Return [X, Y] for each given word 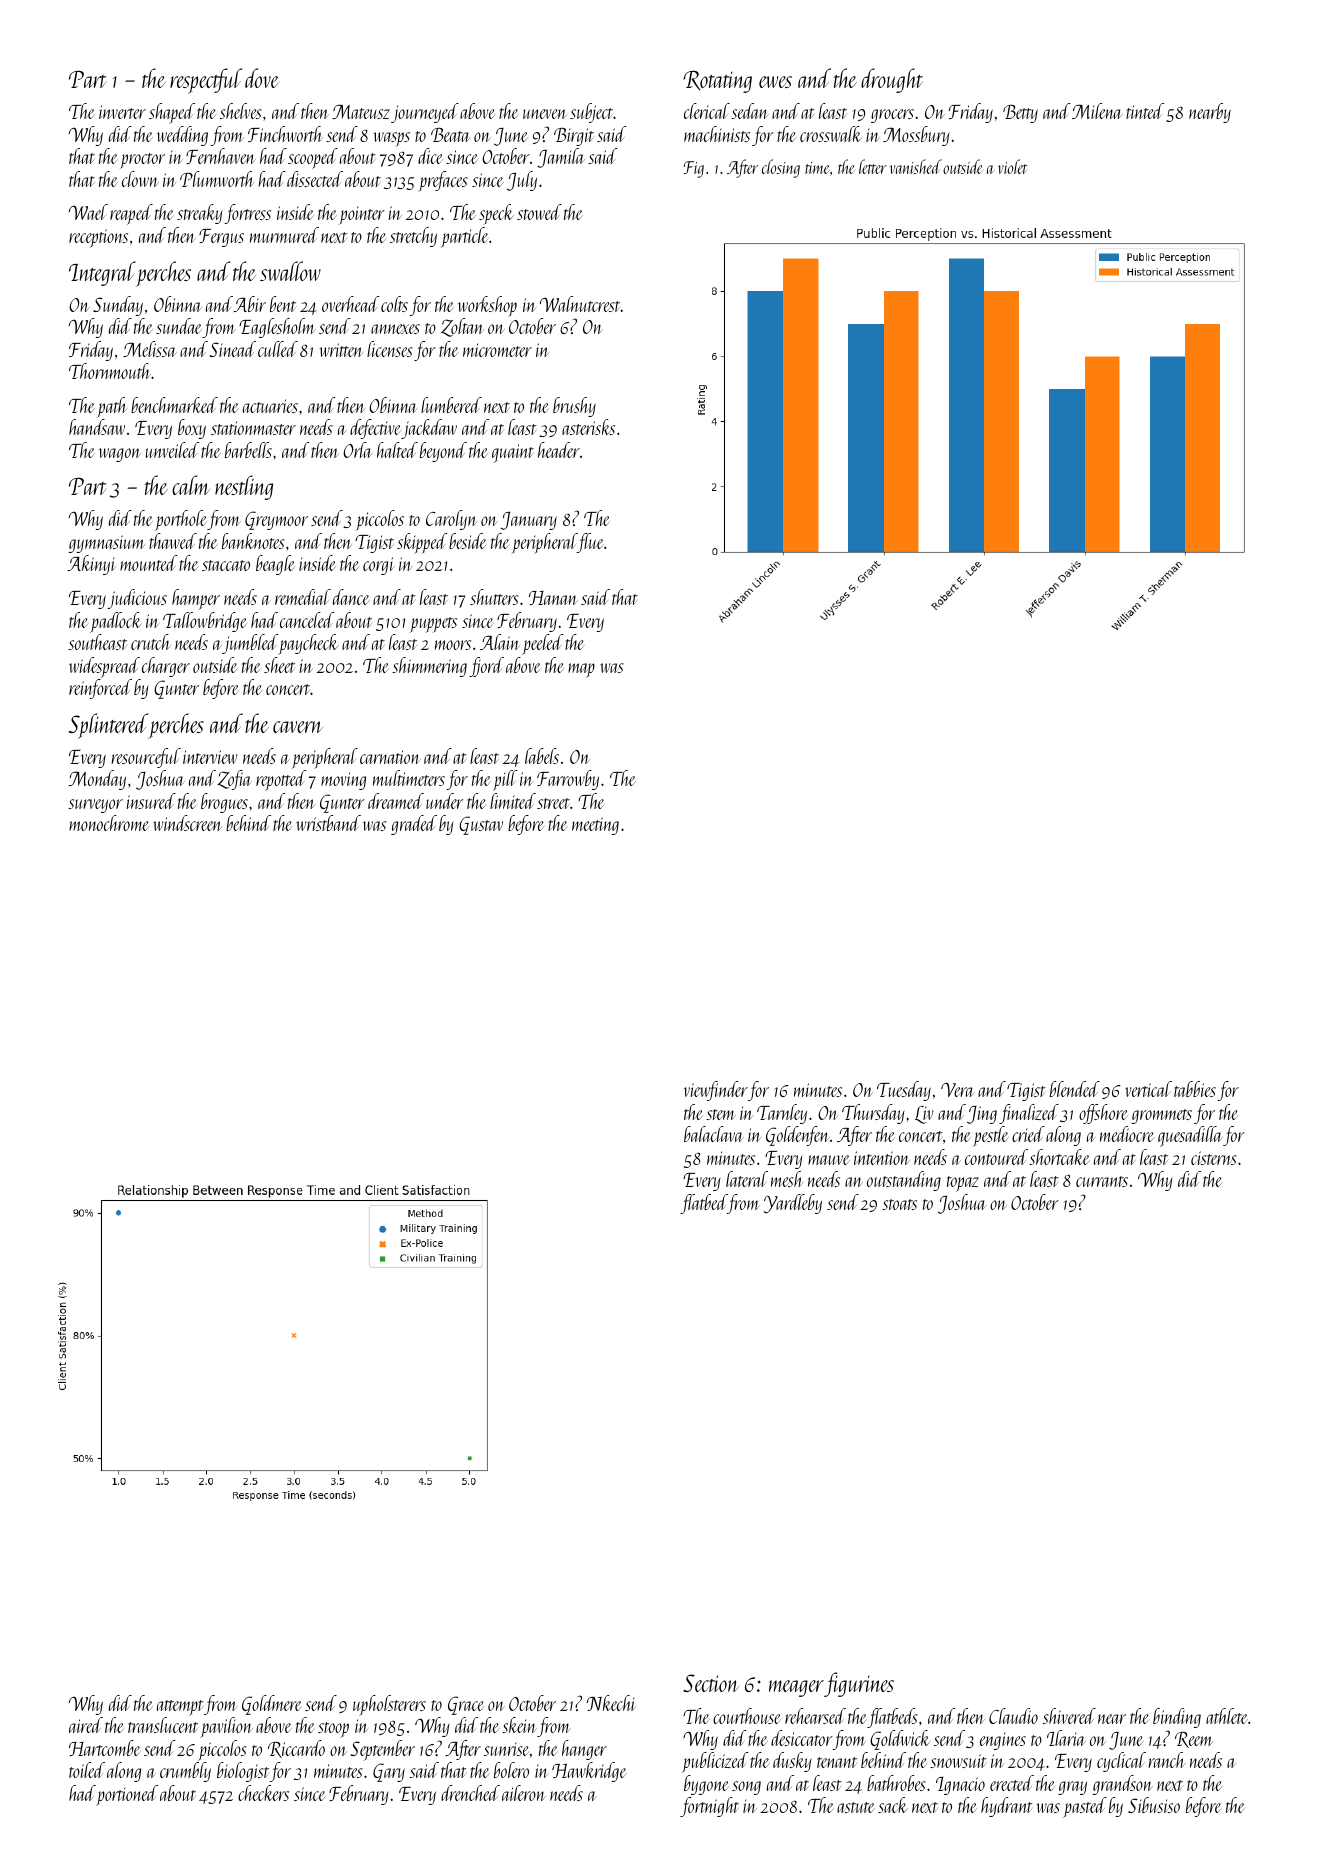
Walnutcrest [580, 304]
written [341, 350]
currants [1102, 1181]
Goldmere [272, 1705]
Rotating [717, 82]
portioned [127, 1795]
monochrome [109, 823]
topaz [963, 1184]
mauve [829, 1160]
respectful [206, 81]
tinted [1145, 111]
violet [1012, 166]
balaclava [714, 1134]
